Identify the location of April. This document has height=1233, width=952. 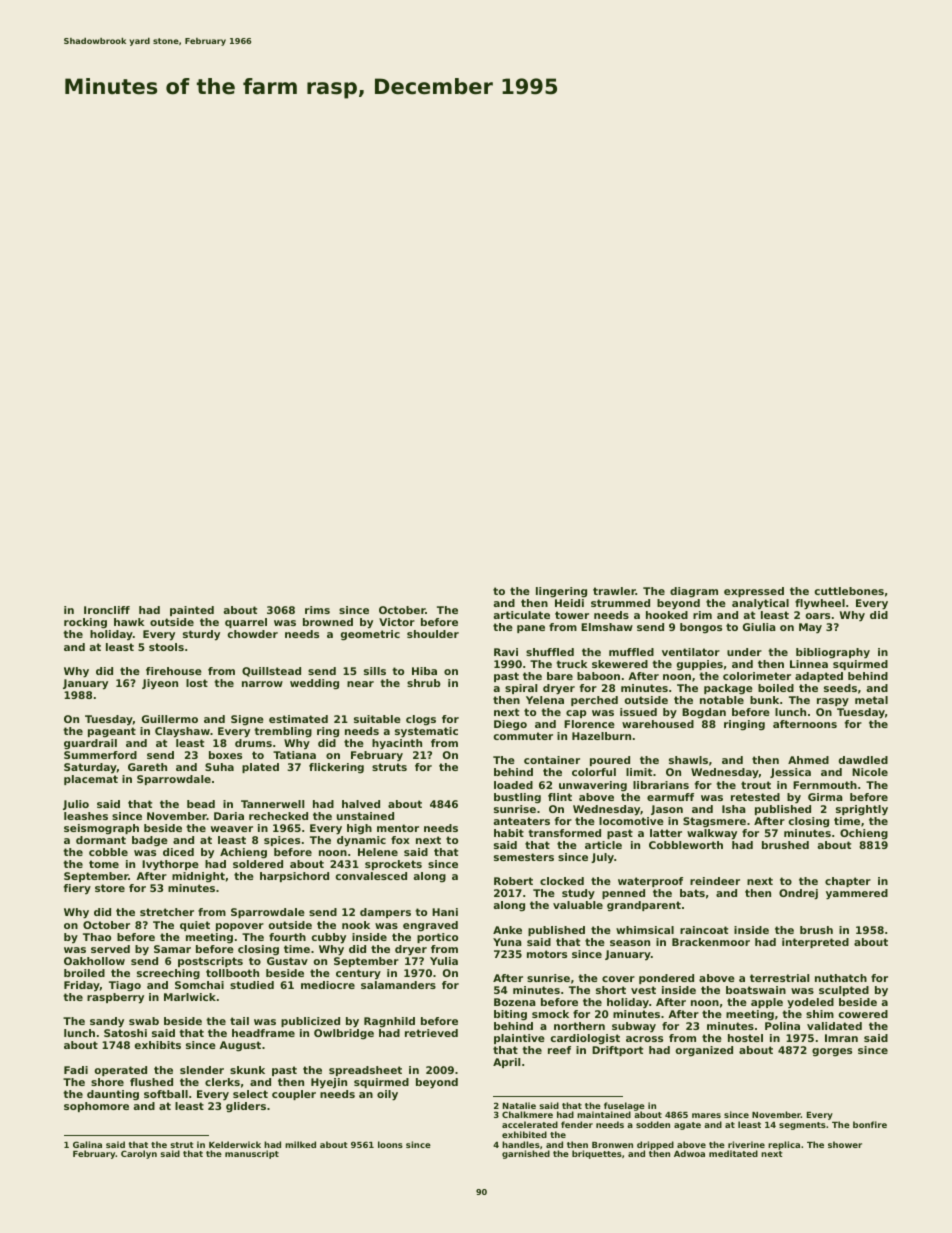
(506, 1063).
